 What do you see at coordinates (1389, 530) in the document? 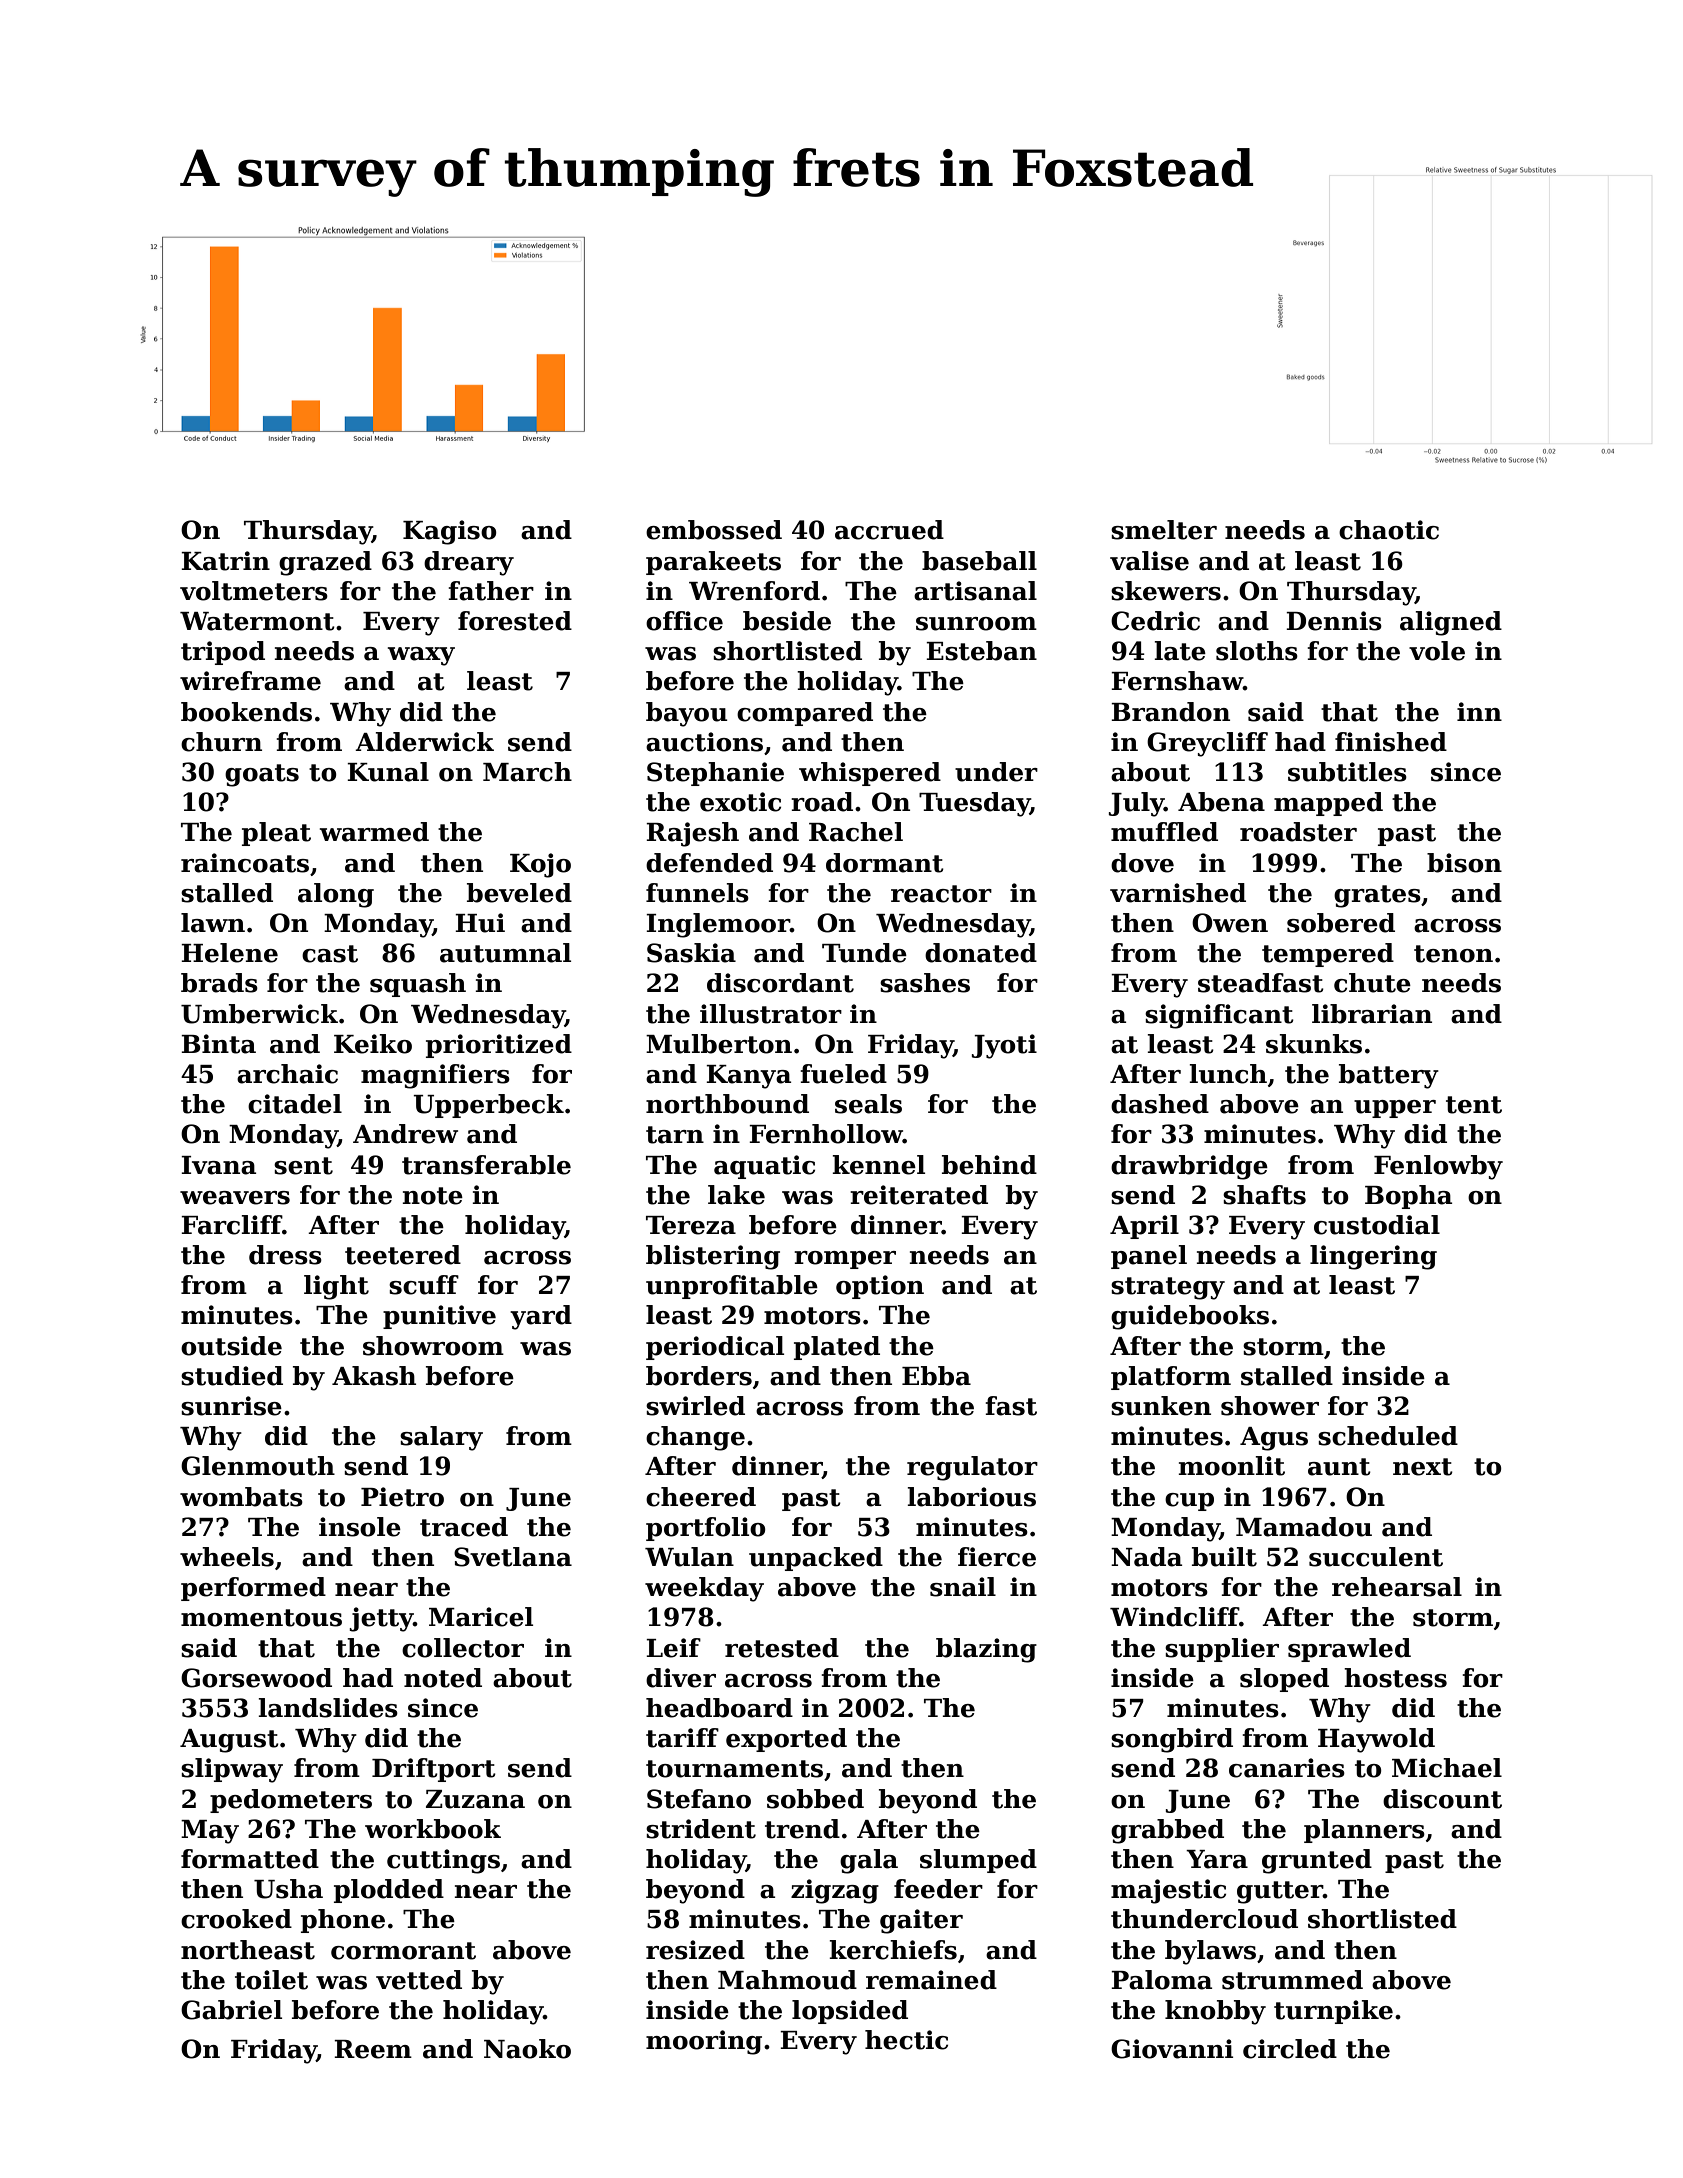
I see `chaotic` at bounding box center [1389, 530].
